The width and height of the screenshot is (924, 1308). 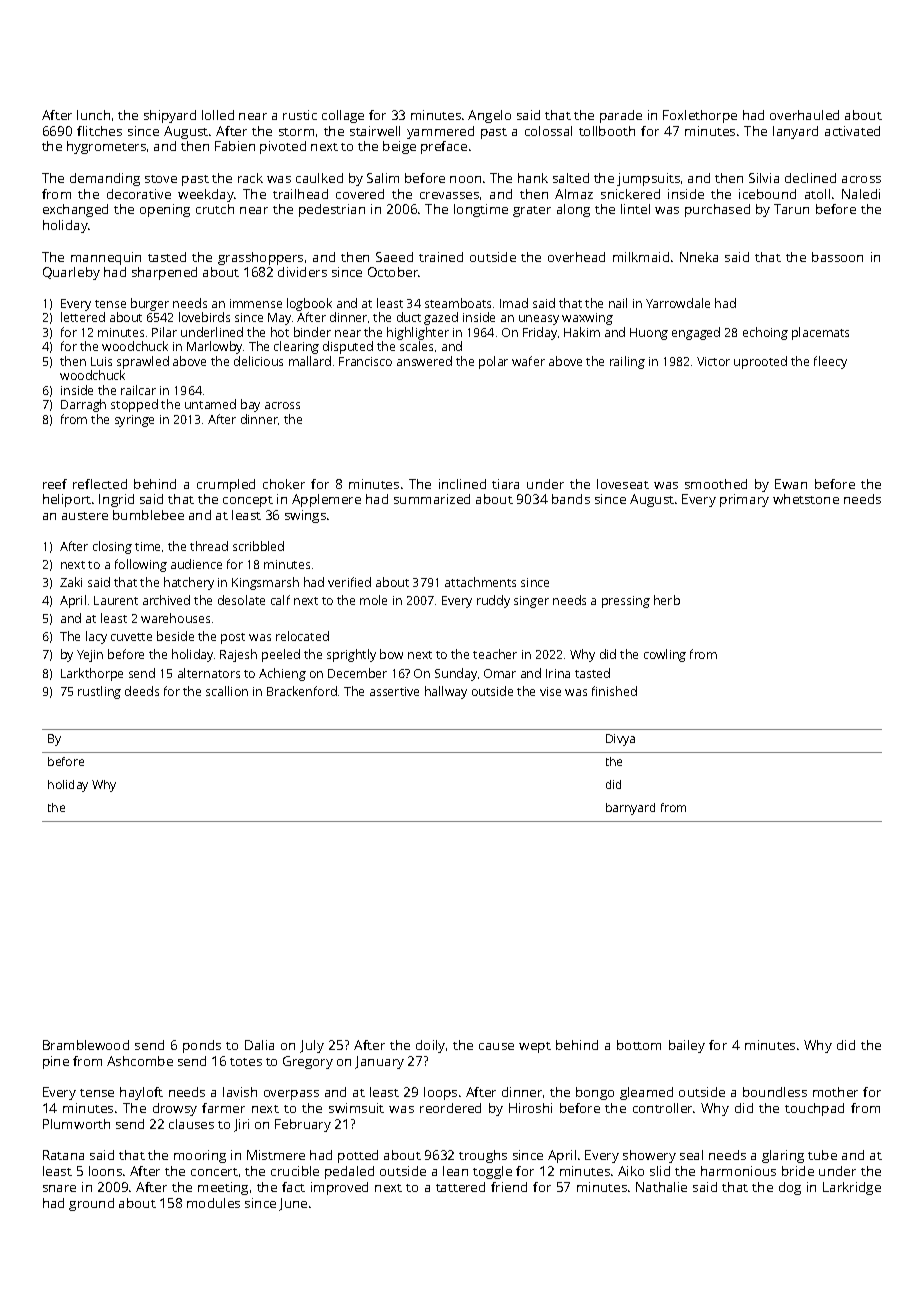 I want to click on whetstone, so click(x=806, y=499).
